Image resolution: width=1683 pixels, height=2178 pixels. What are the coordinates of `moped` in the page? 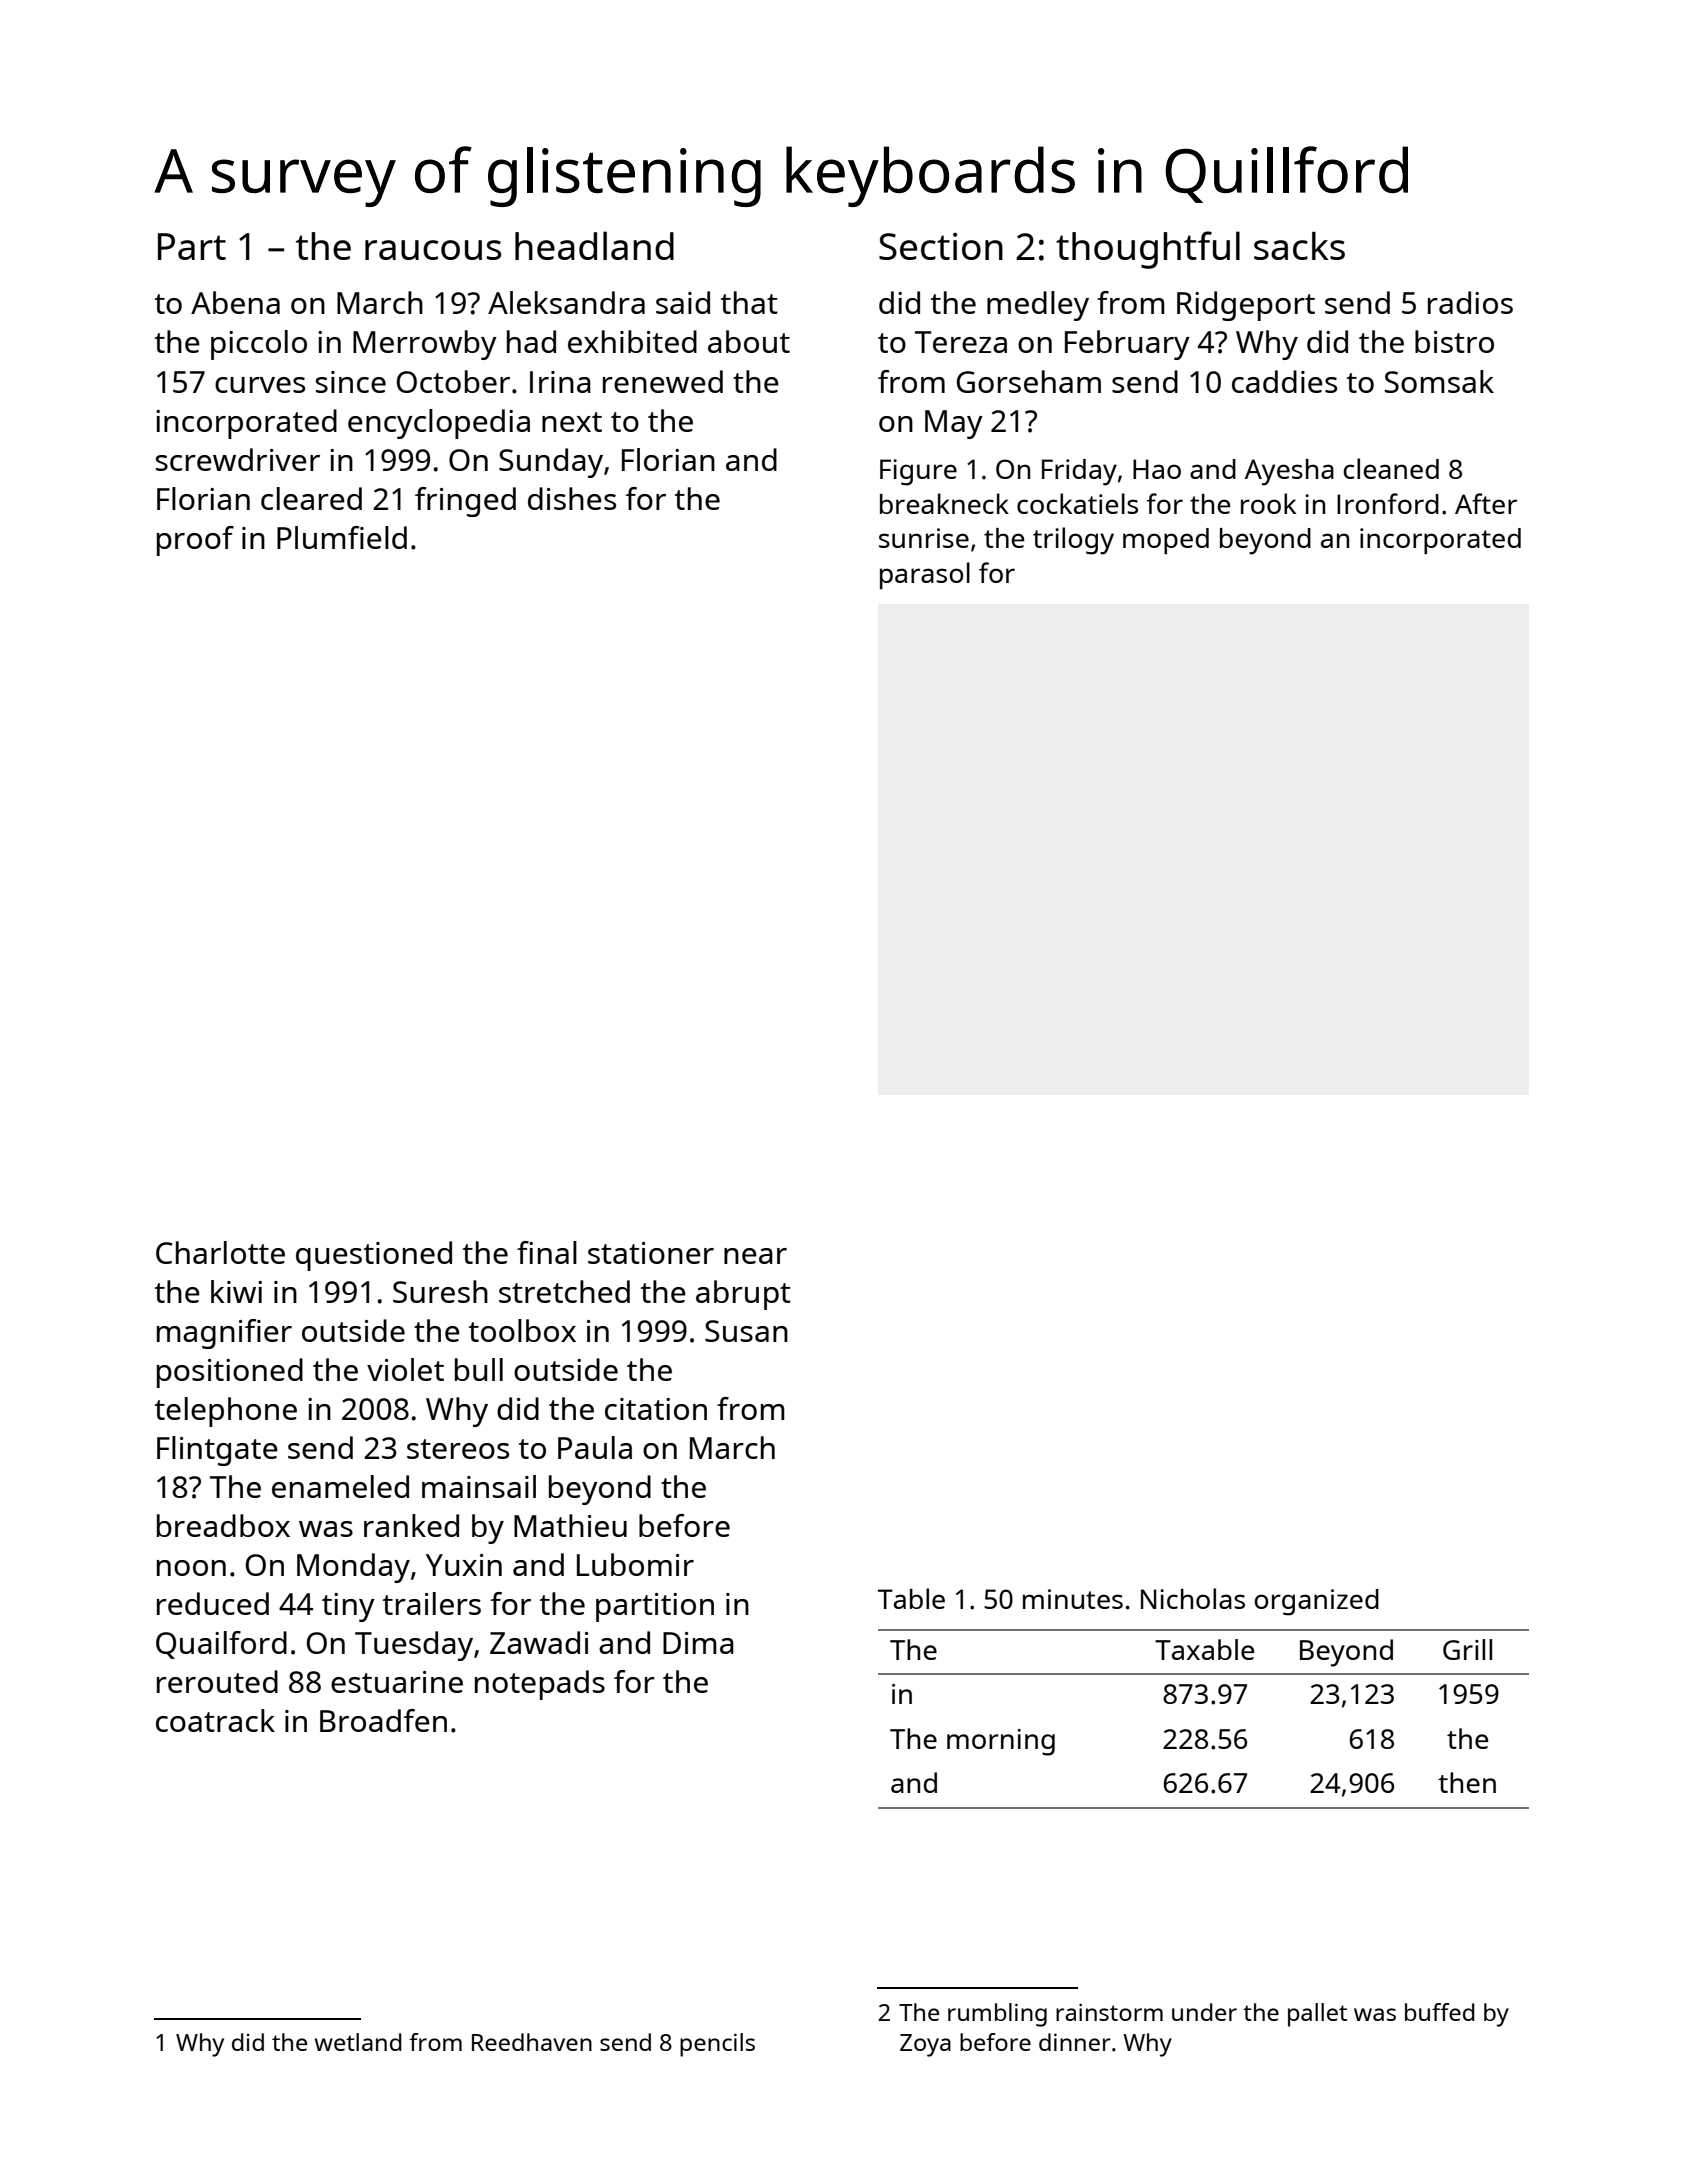 It's located at (1166, 541).
